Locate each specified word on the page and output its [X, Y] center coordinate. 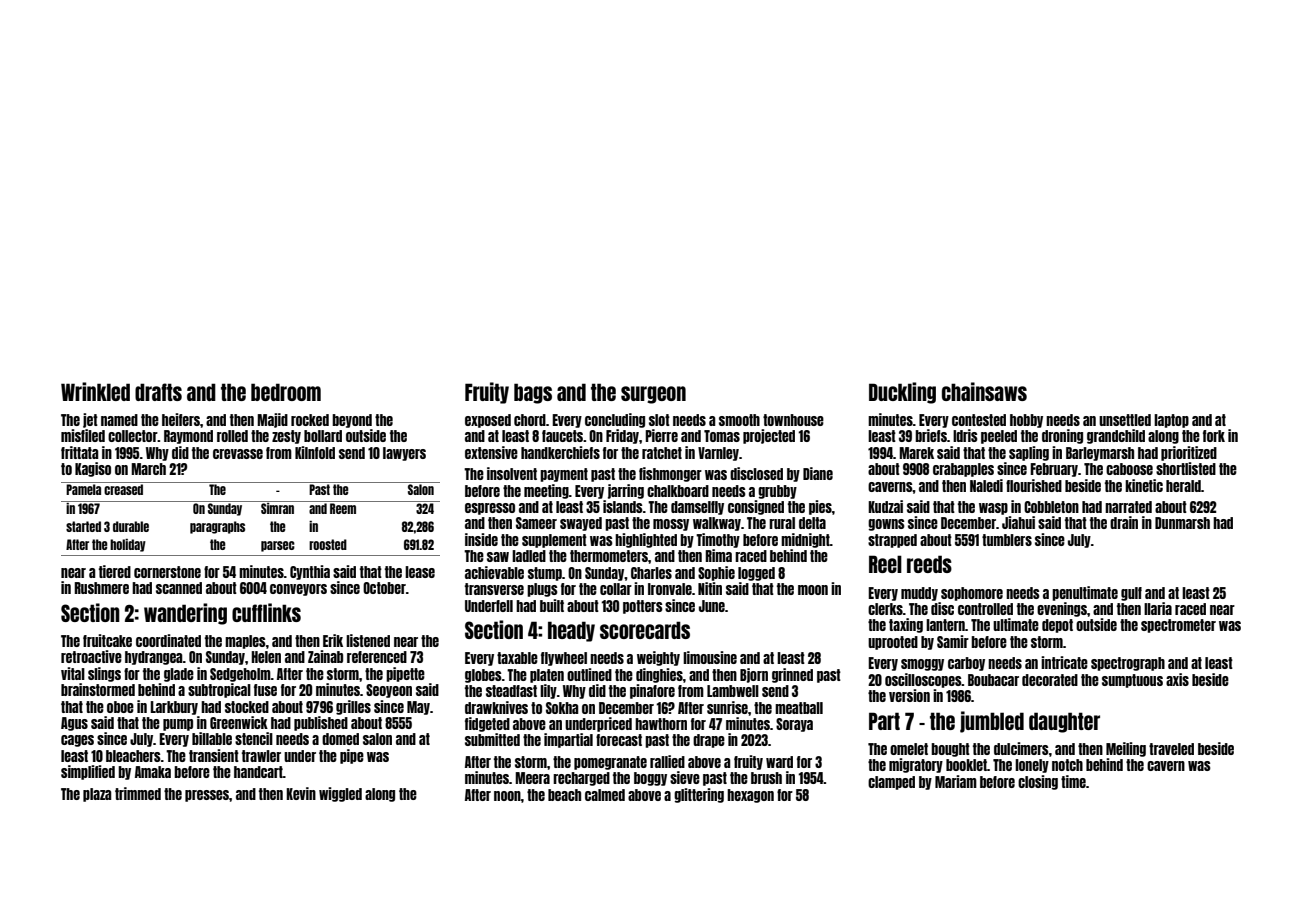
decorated [1050, 680]
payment [564, 475]
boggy [650, 779]
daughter [1064, 722]
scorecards [645, 630]
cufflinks [266, 612]
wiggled [340, 794]
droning [1062, 436]
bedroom [286, 392]
